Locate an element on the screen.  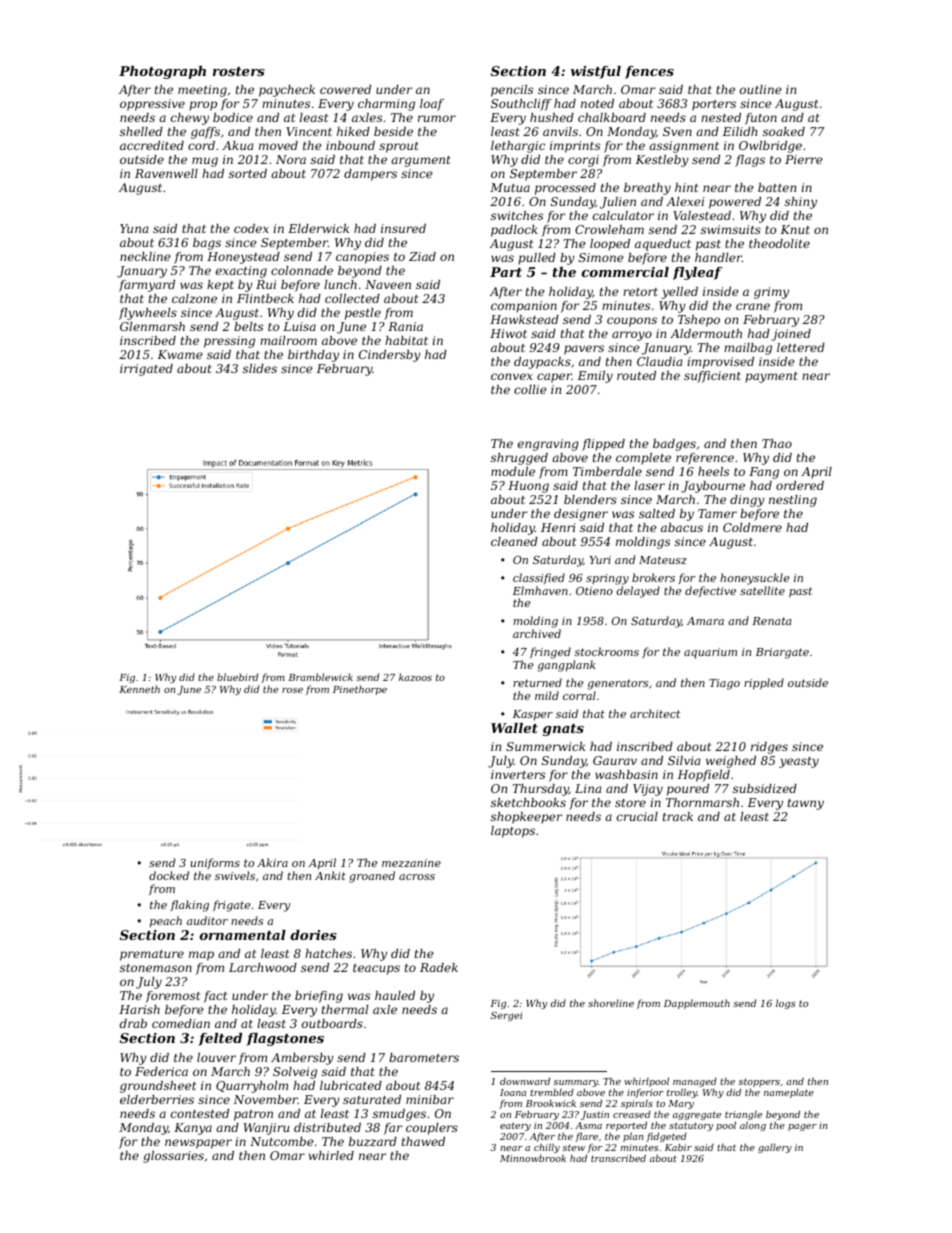
glossaries is located at coordinates (173, 1157).
